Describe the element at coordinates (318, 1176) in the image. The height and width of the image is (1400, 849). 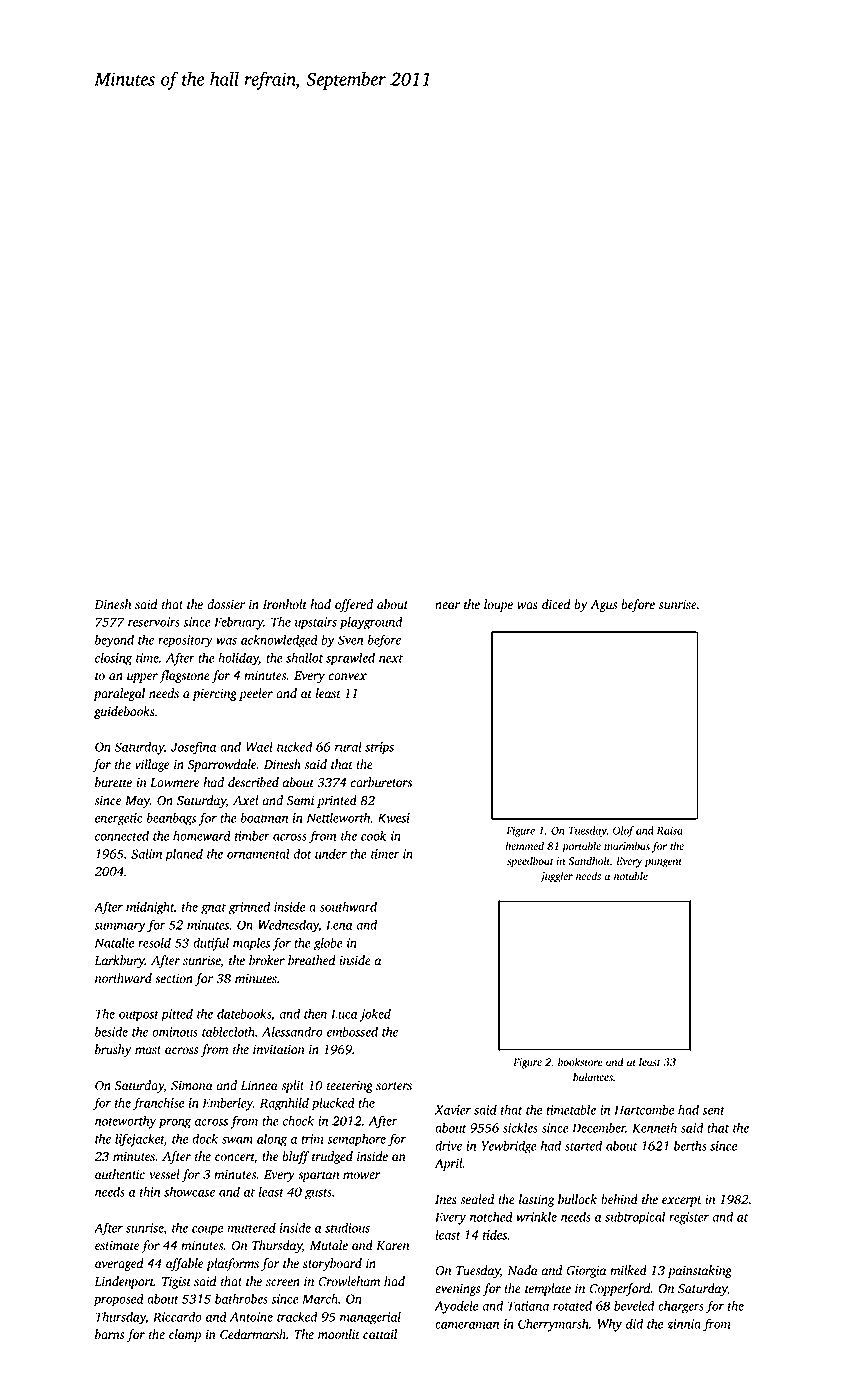
I see `spartan` at that location.
